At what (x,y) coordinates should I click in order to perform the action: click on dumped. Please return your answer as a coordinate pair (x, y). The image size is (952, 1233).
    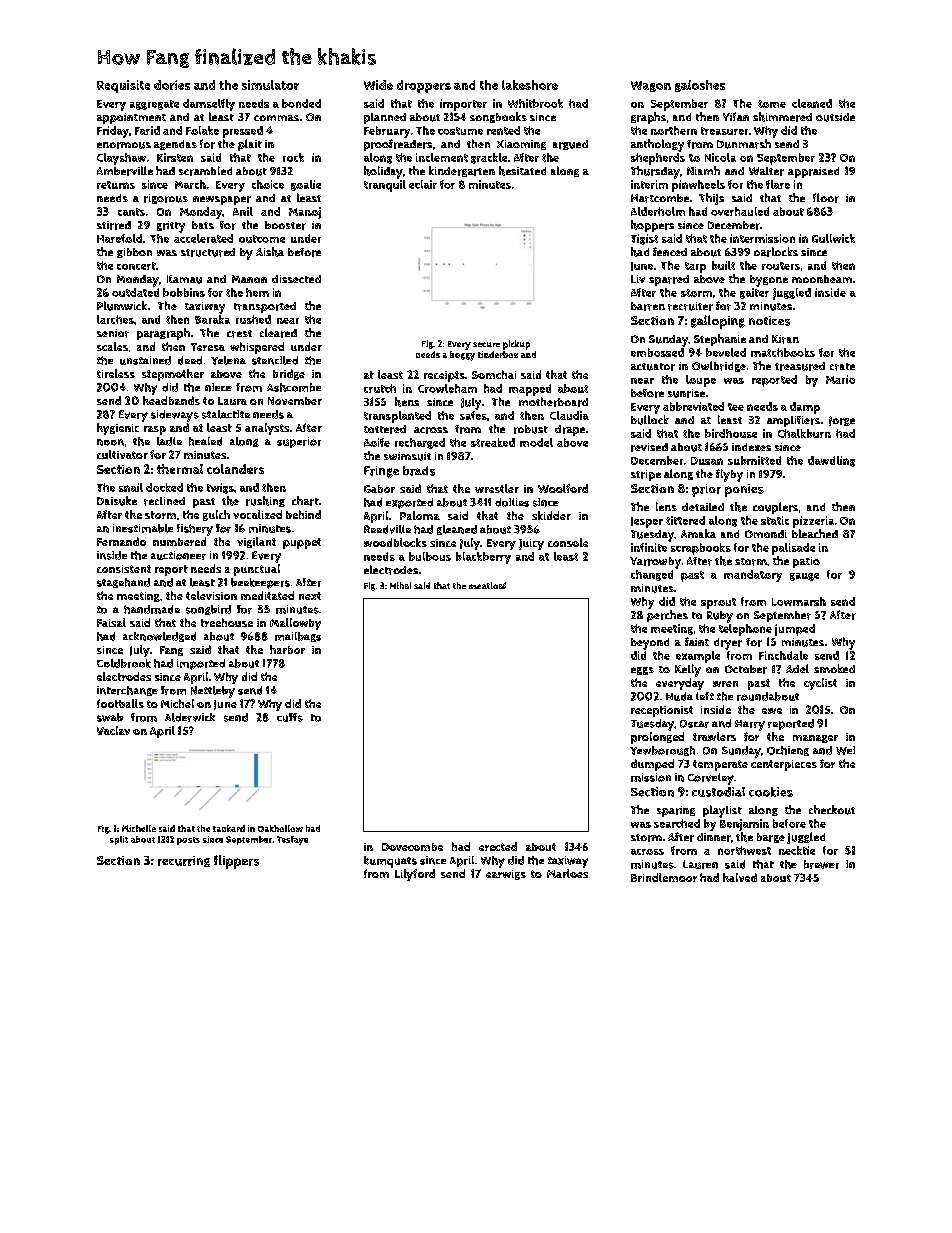
    Looking at the image, I should click on (652, 765).
